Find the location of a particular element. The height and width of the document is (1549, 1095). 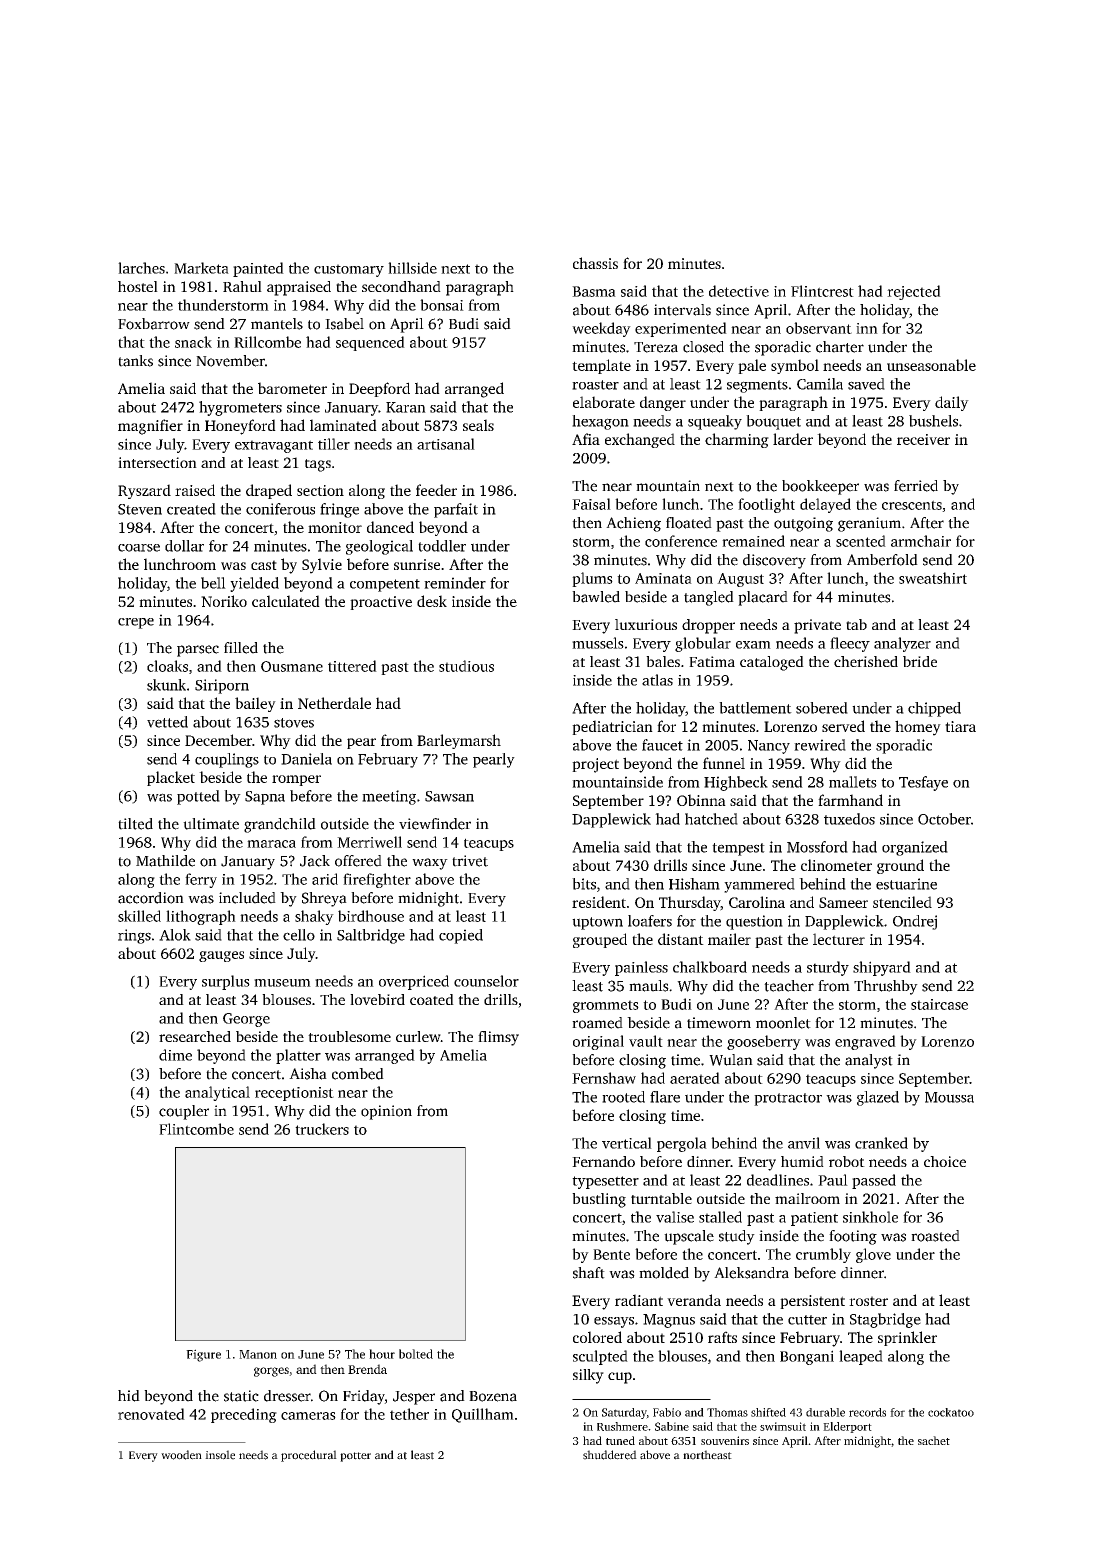

potter is located at coordinates (355, 1457).
